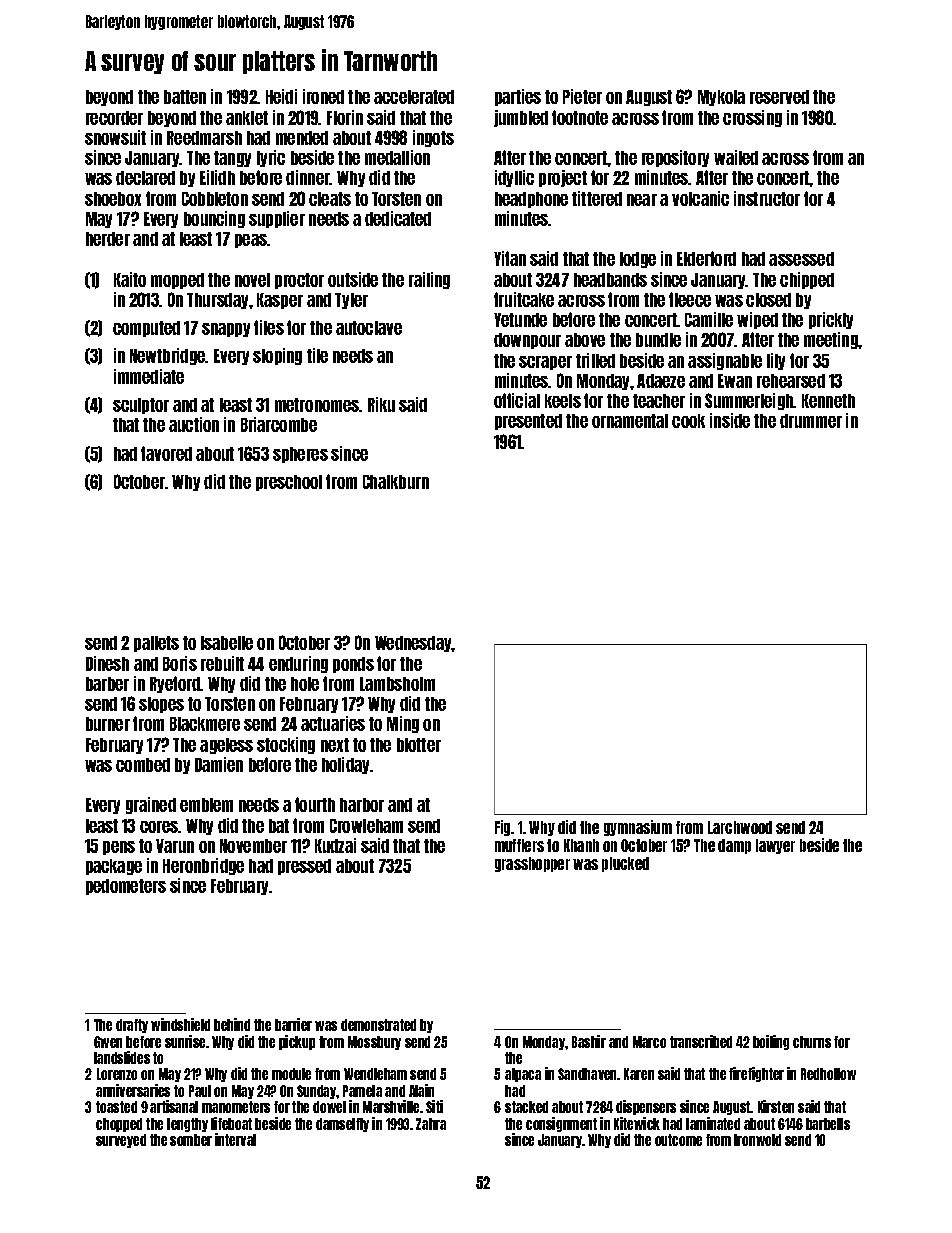 Image resolution: width=952 pixels, height=1233 pixels. Describe the element at coordinates (561, 1124) in the screenshot. I see `consignment` at that location.
